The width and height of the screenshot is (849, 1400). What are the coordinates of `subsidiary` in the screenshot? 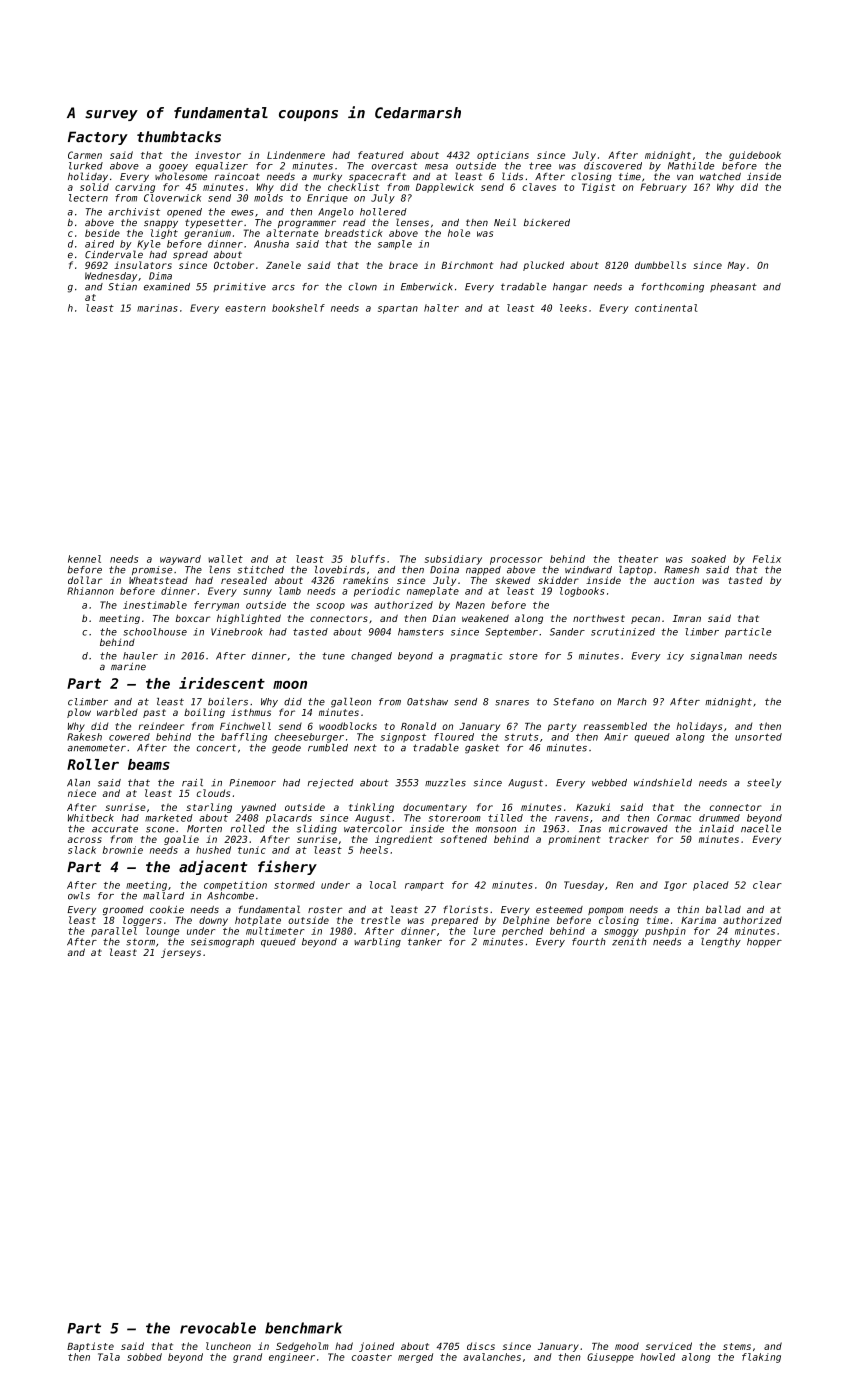 It's located at (453, 560).
